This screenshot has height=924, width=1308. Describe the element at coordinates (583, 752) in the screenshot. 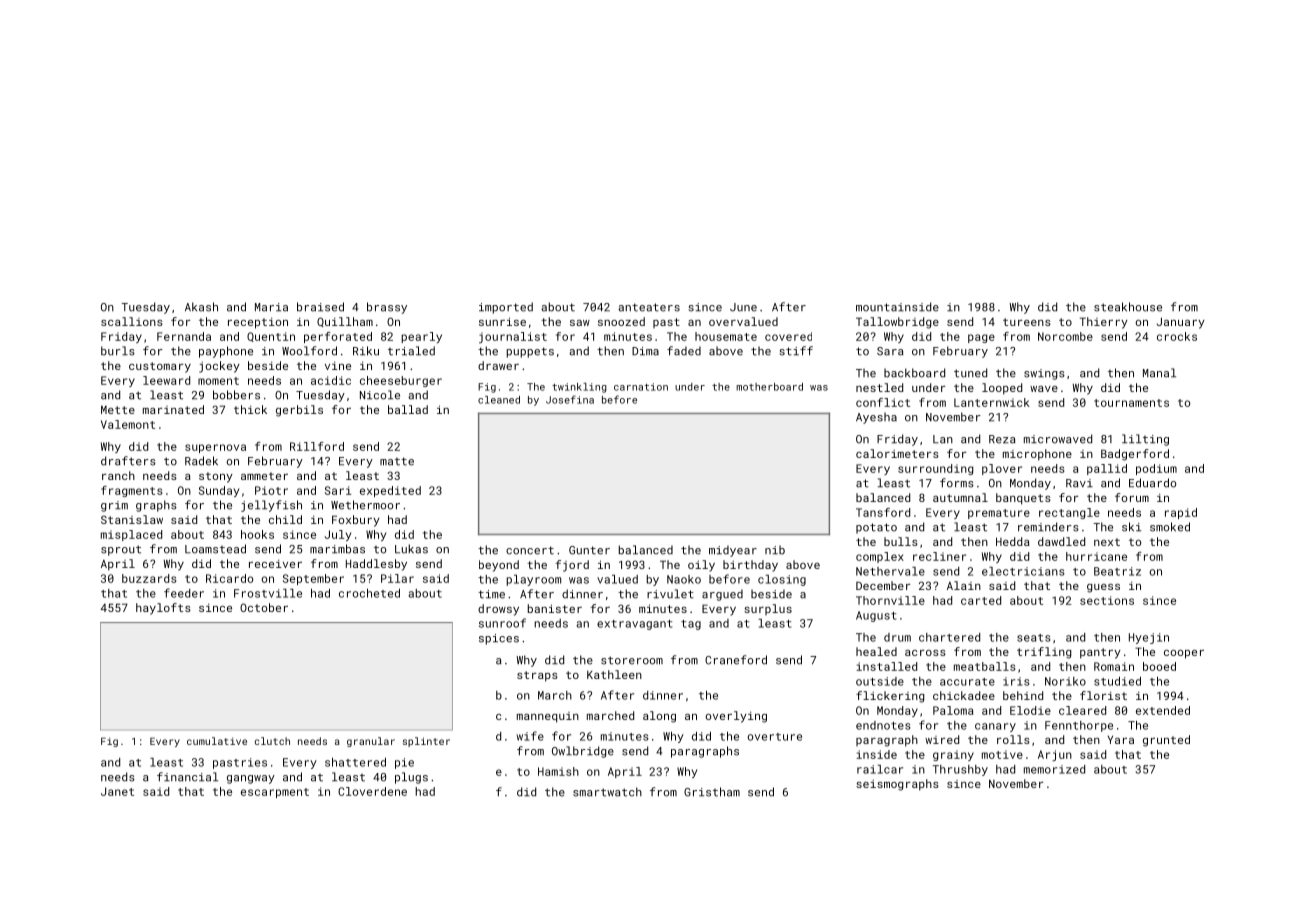

I see `Owlbridge` at that location.
